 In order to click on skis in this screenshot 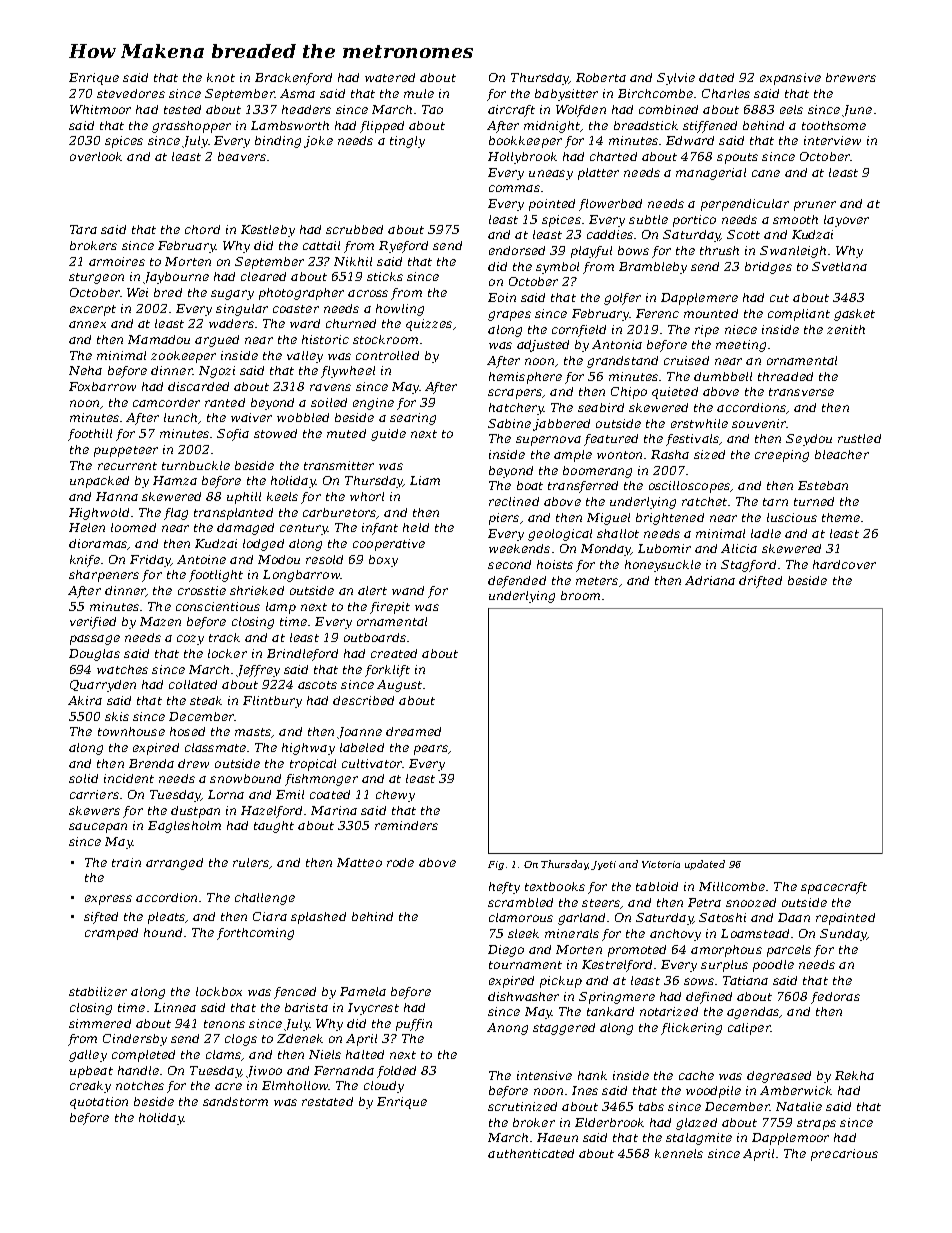, I will do `click(117, 716)`.
